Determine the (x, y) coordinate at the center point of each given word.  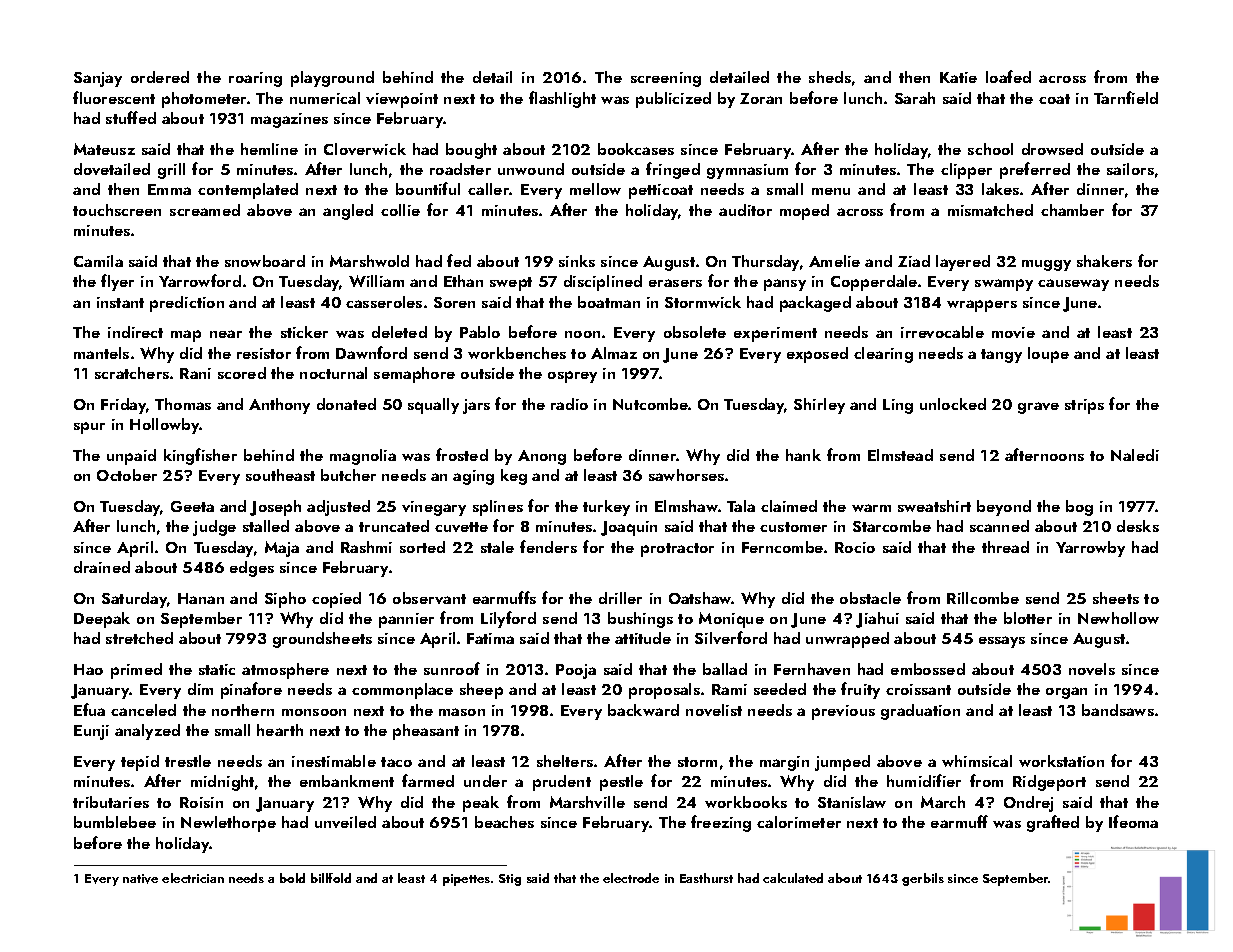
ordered (160, 77)
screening (666, 79)
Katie (958, 77)
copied (336, 600)
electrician (193, 878)
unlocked (953, 404)
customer (793, 527)
